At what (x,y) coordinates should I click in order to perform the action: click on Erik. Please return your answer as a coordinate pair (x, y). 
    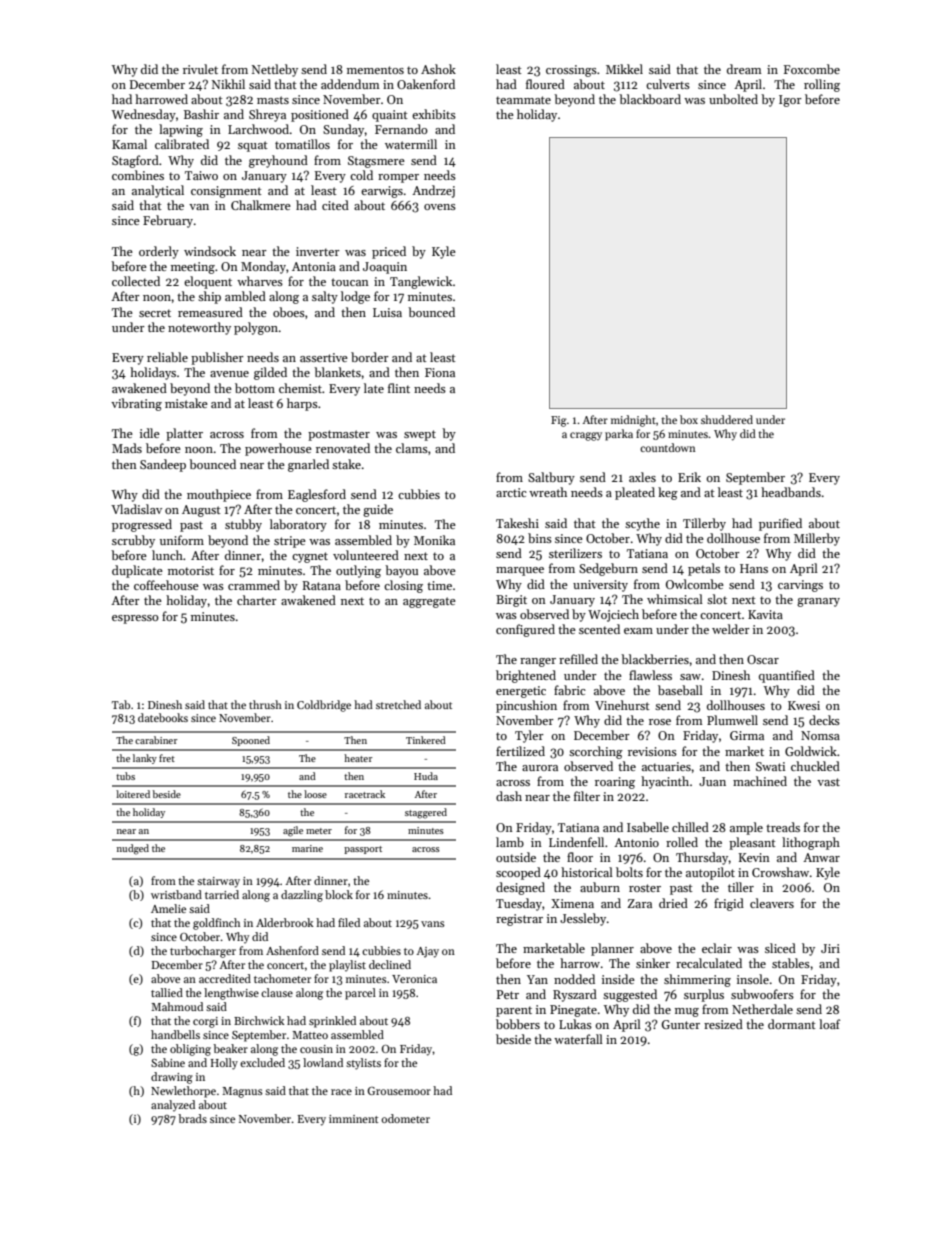
    Looking at the image, I should click on (689, 477).
